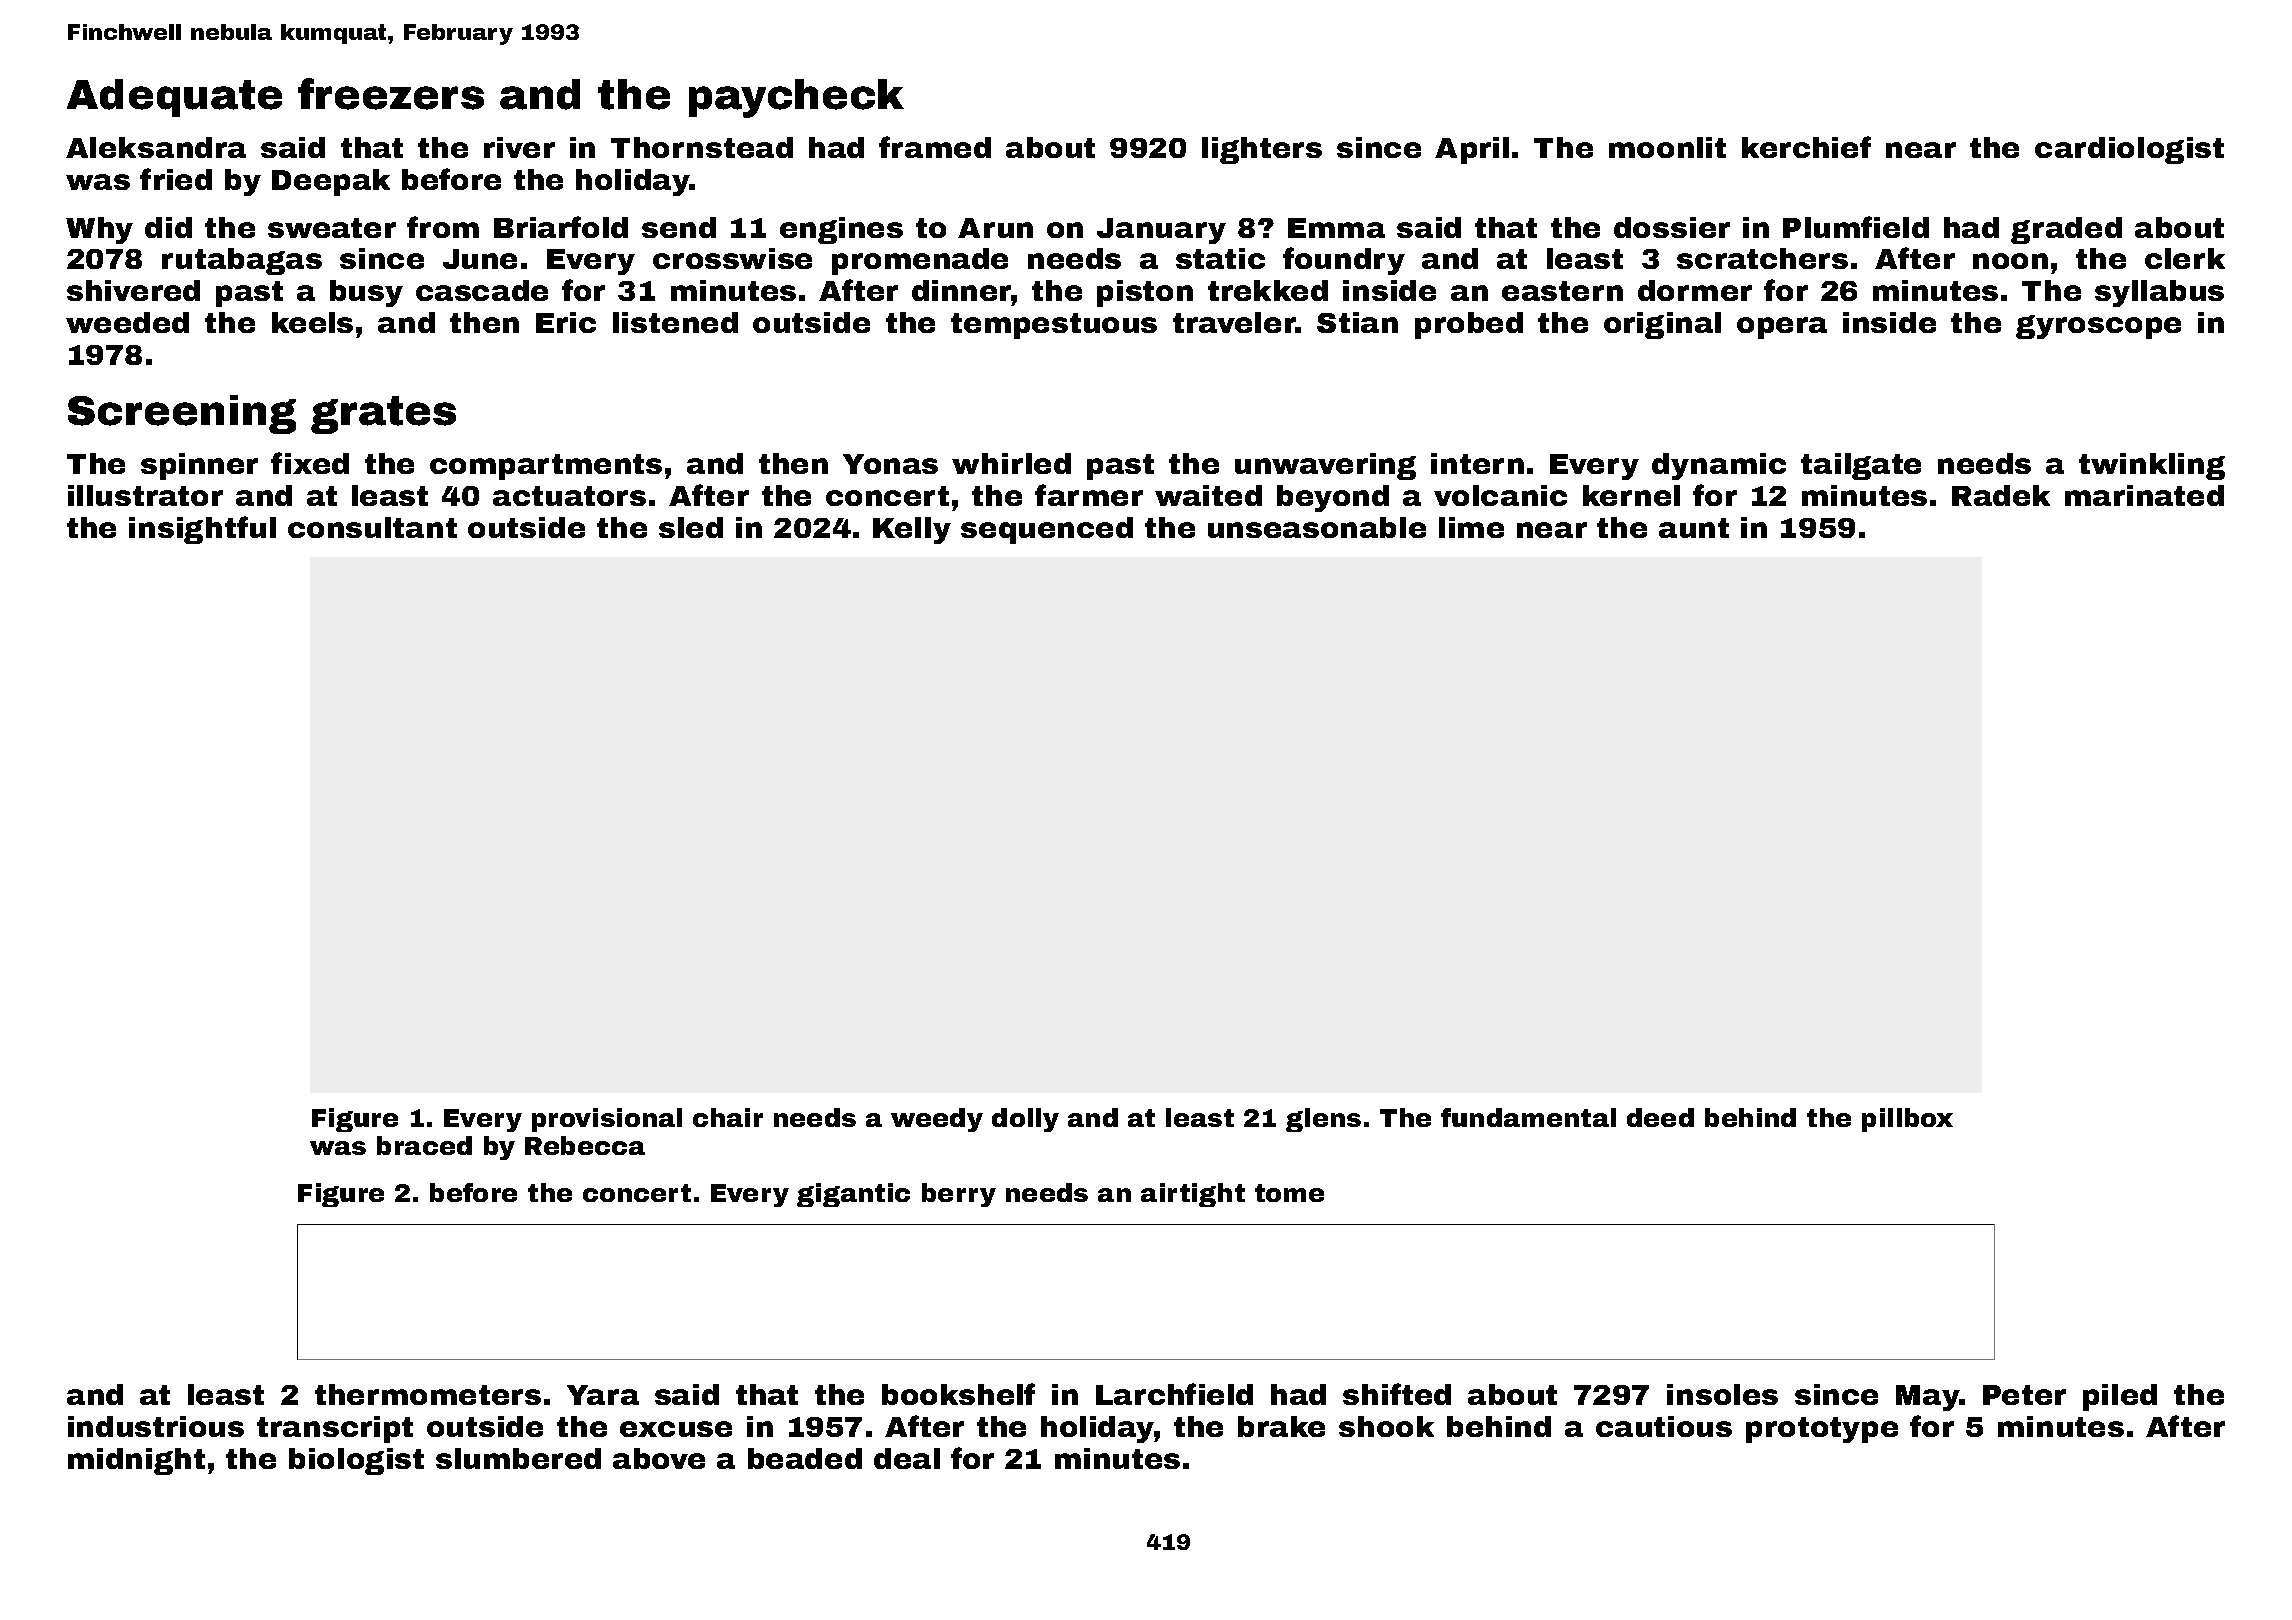 This document has height=1620, width=2292. I want to click on cardiologist, so click(2129, 150).
